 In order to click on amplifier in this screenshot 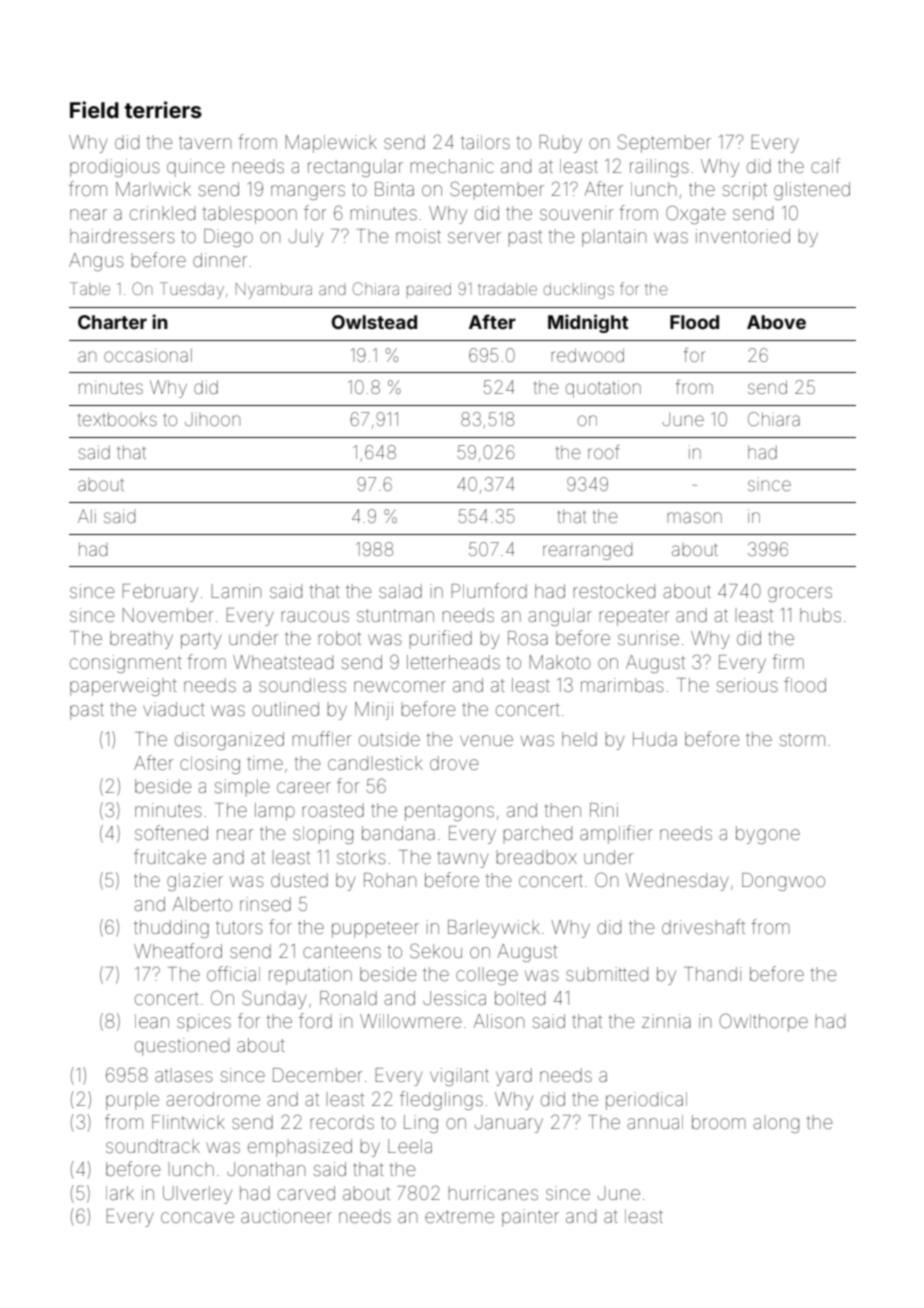, I will do `click(616, 834)`.
